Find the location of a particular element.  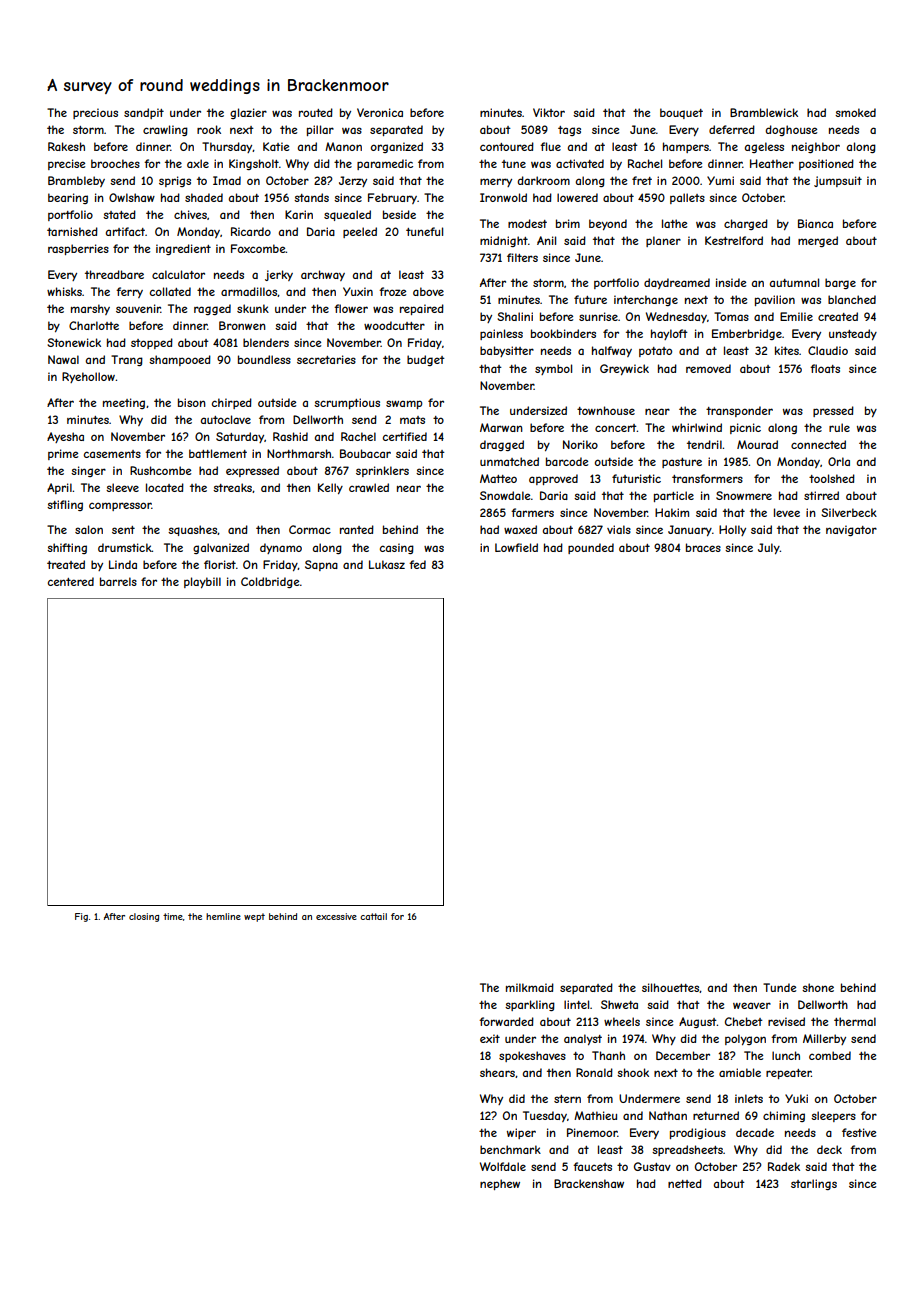

axle is located at coordinates (198, 163).
